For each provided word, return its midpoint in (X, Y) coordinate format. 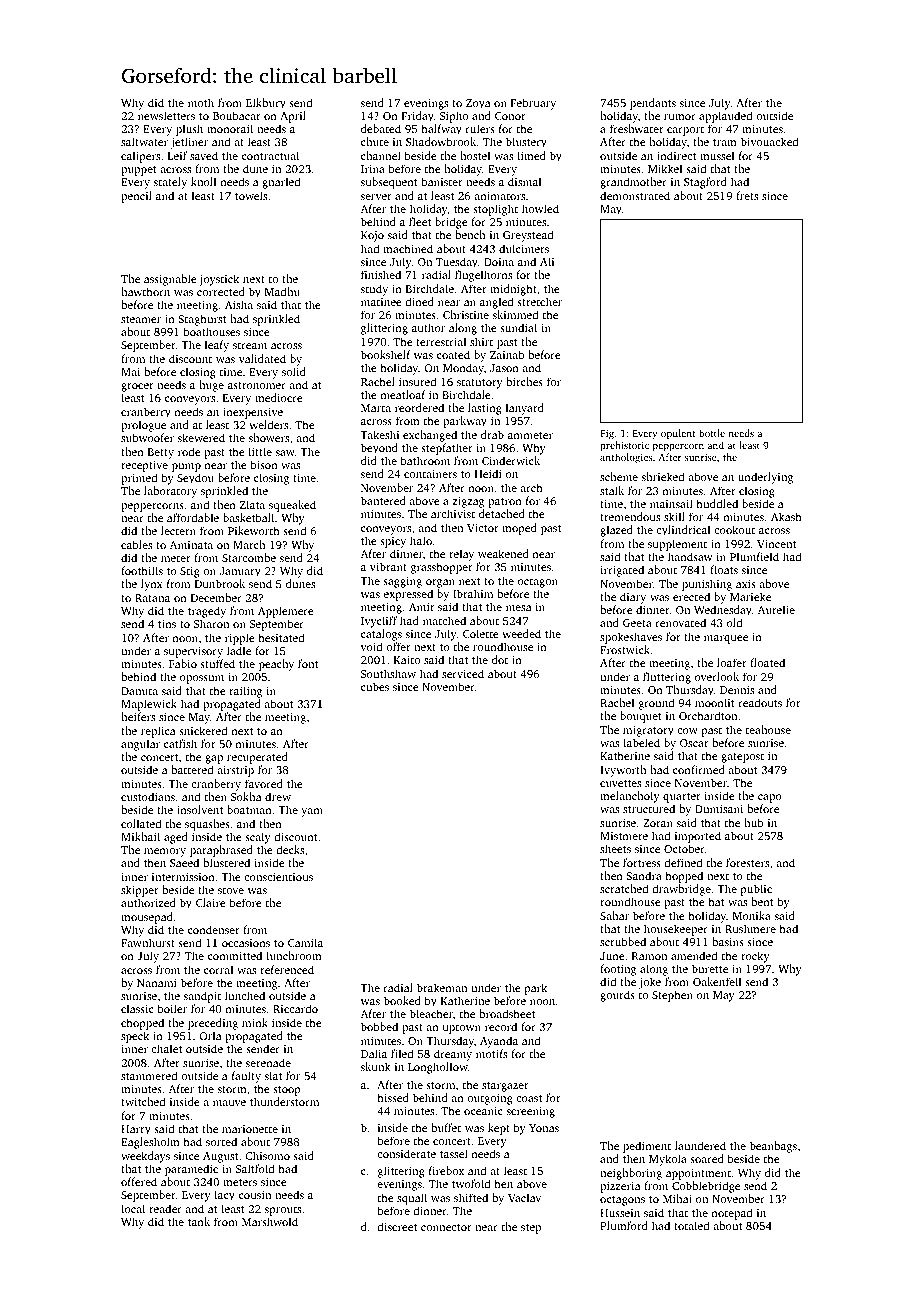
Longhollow (438, 1068)
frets (747, 195)
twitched (143, 1101)
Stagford (705, 183)
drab (492, 434)
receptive (144, 466)
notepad (732, 1214)
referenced (287, 969)
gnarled (281, 183)
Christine (466, 314)
